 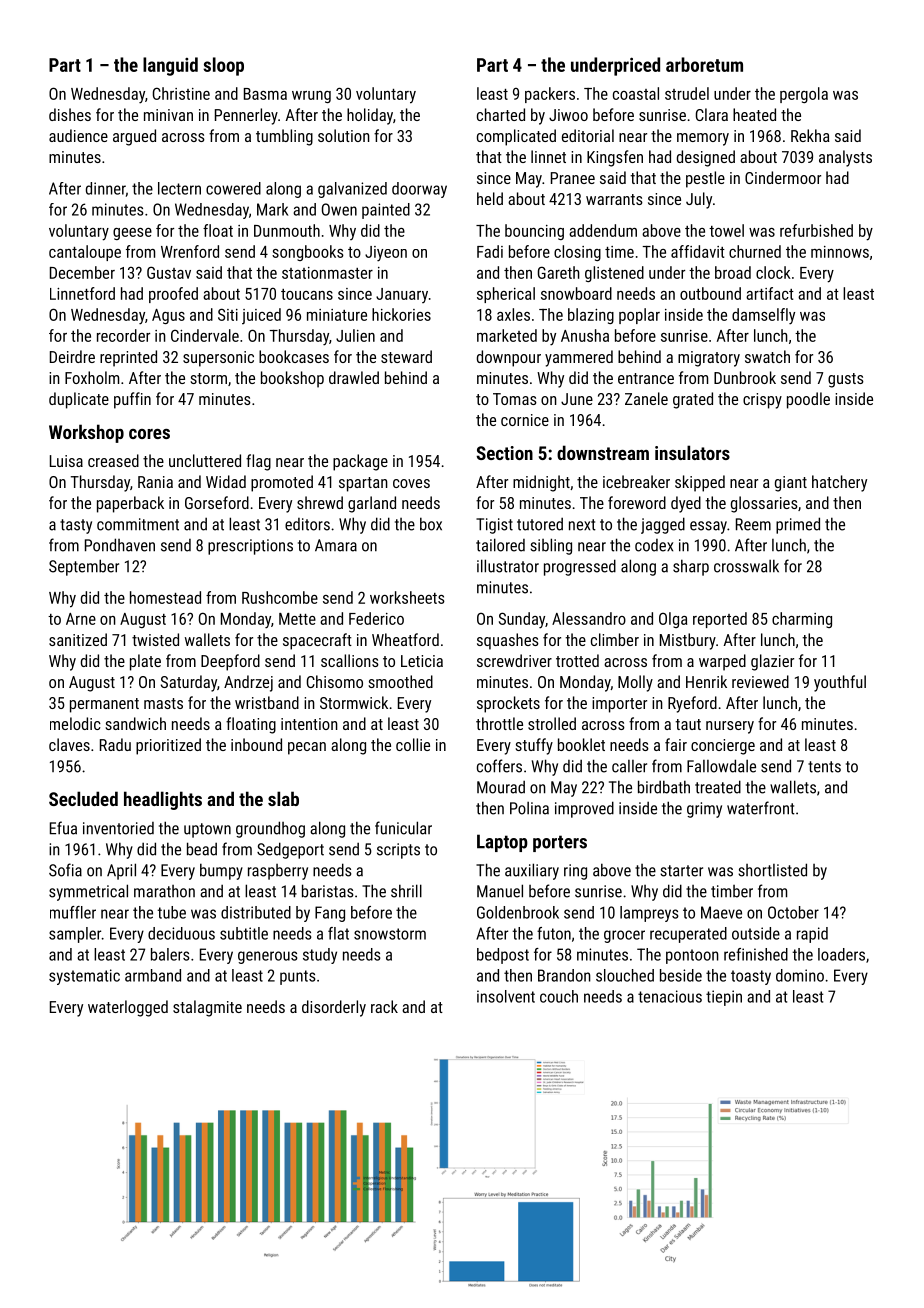 What do you see at coordinates (170, 66) in the screenshot?
I see `languid` at bounding box center [170, 66].
